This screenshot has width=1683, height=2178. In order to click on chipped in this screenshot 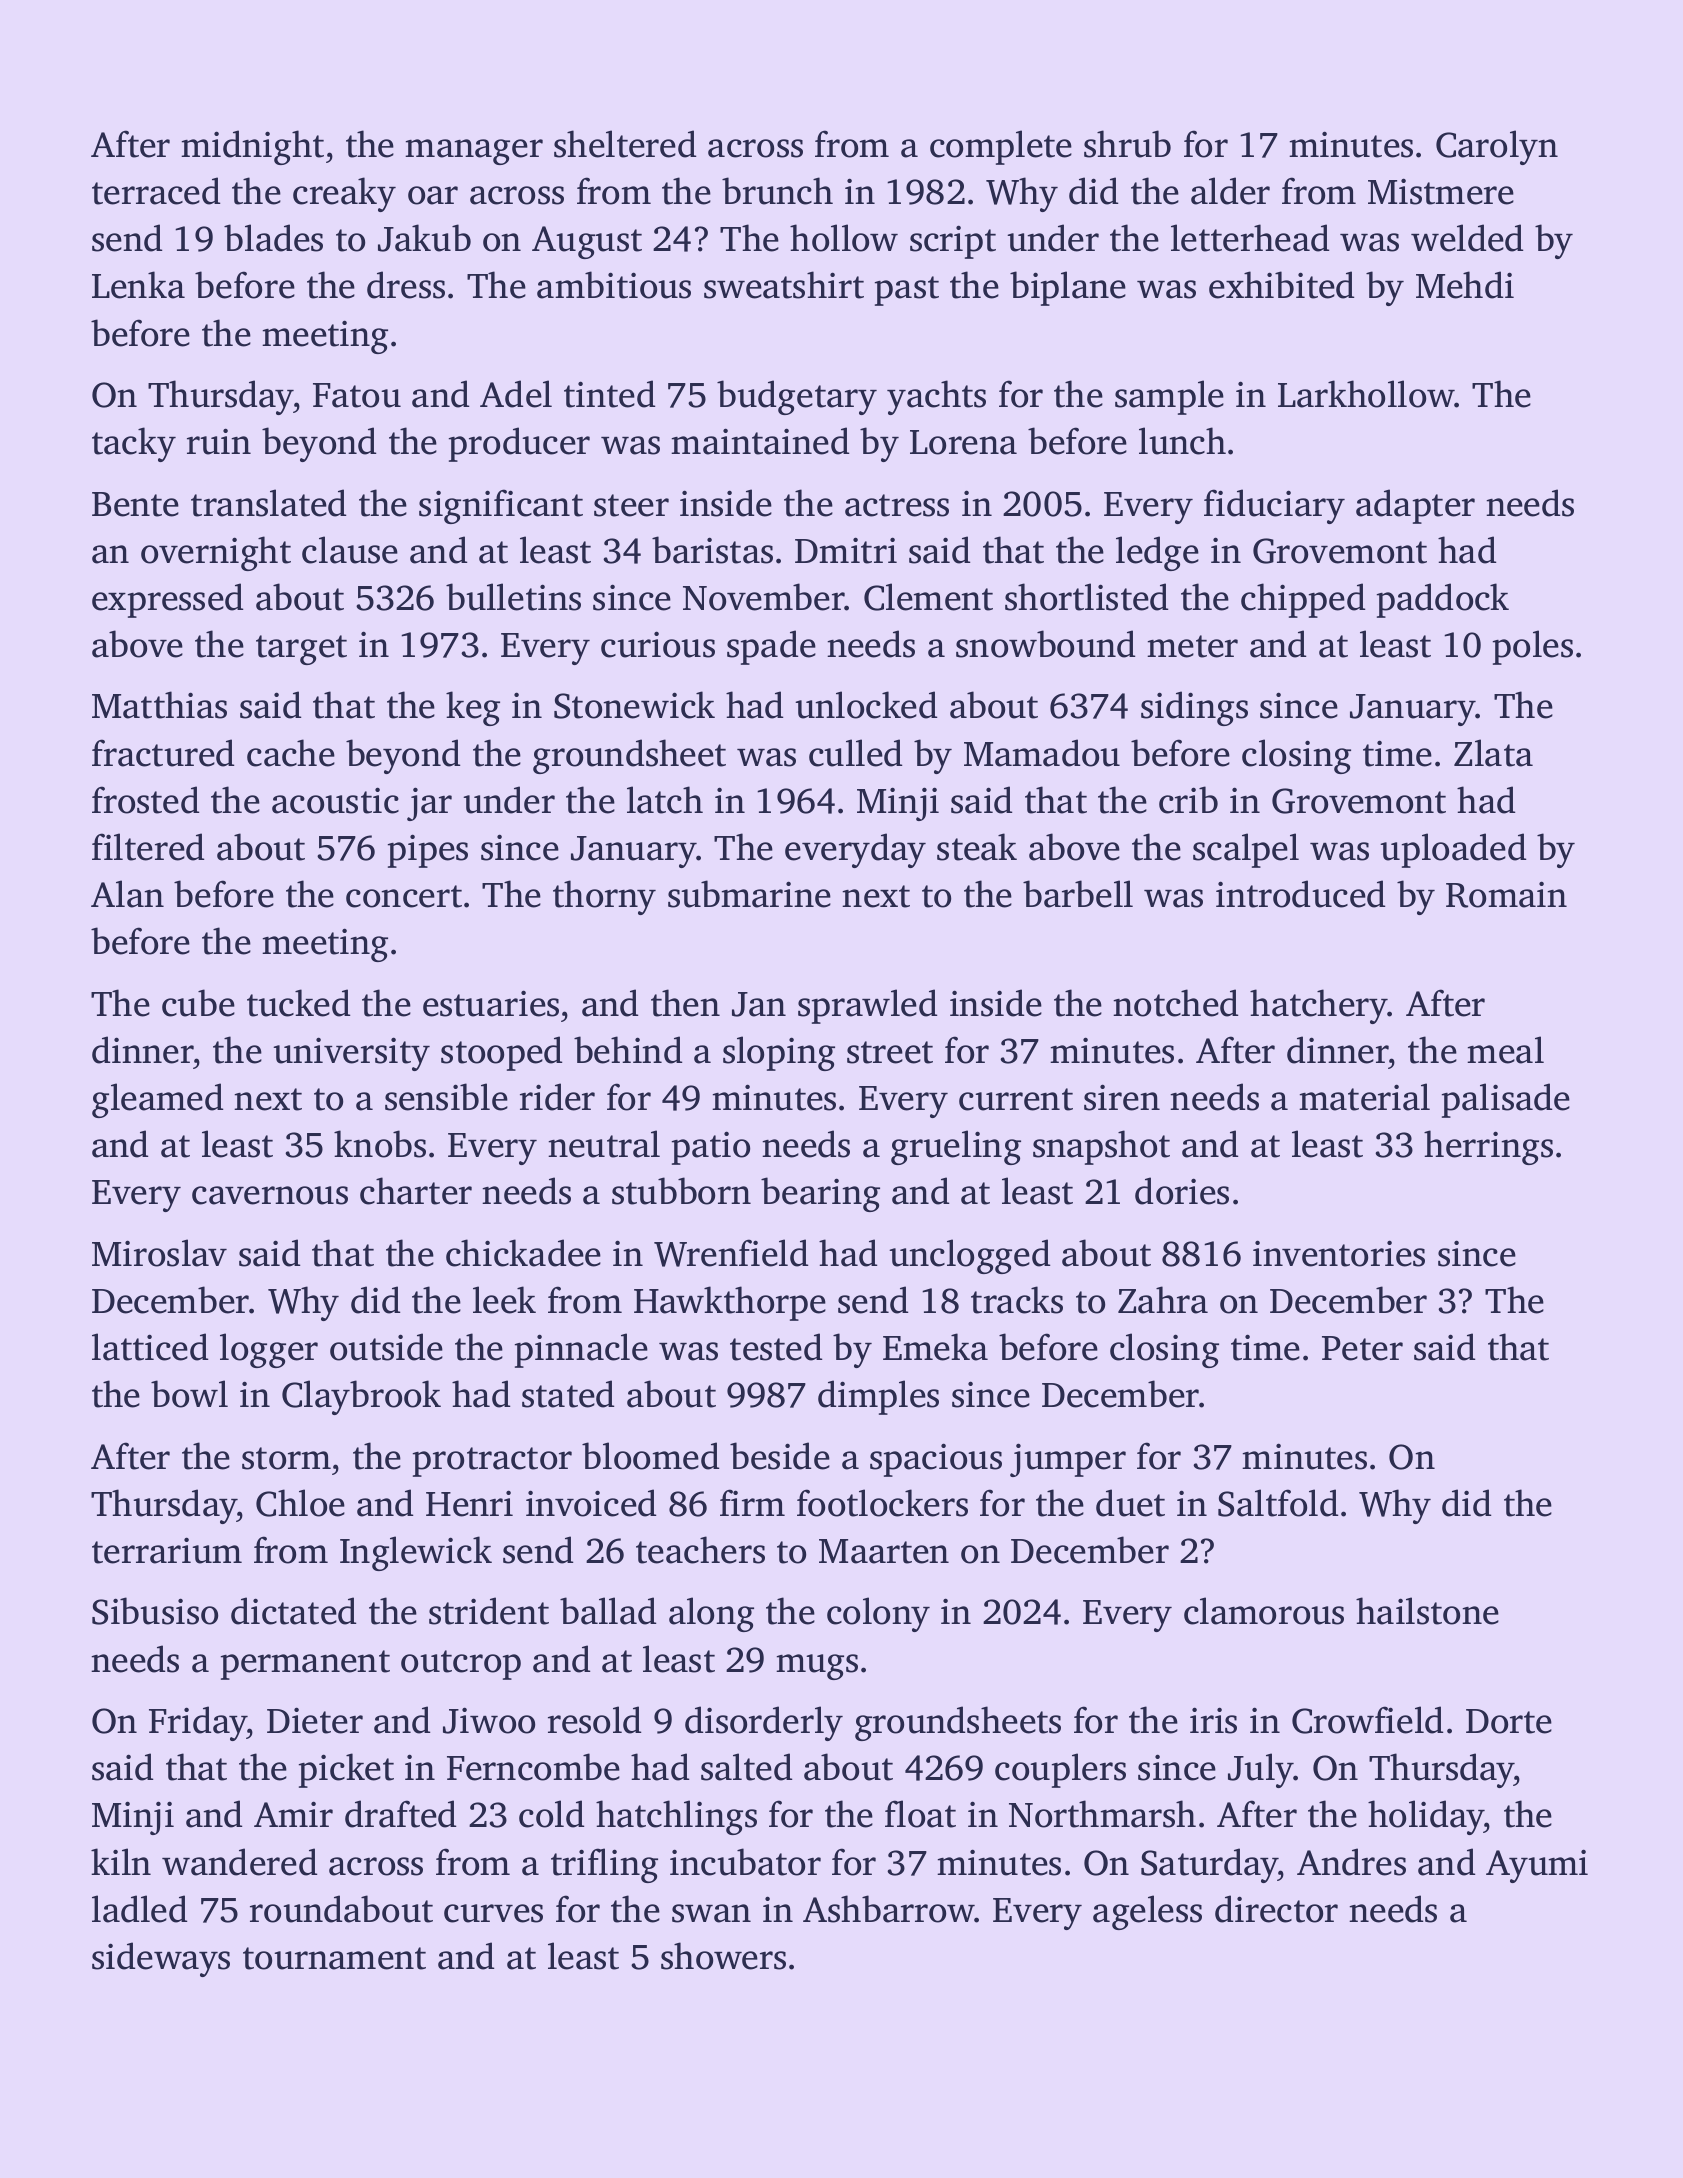, I will do `click(1303, 600)`.
